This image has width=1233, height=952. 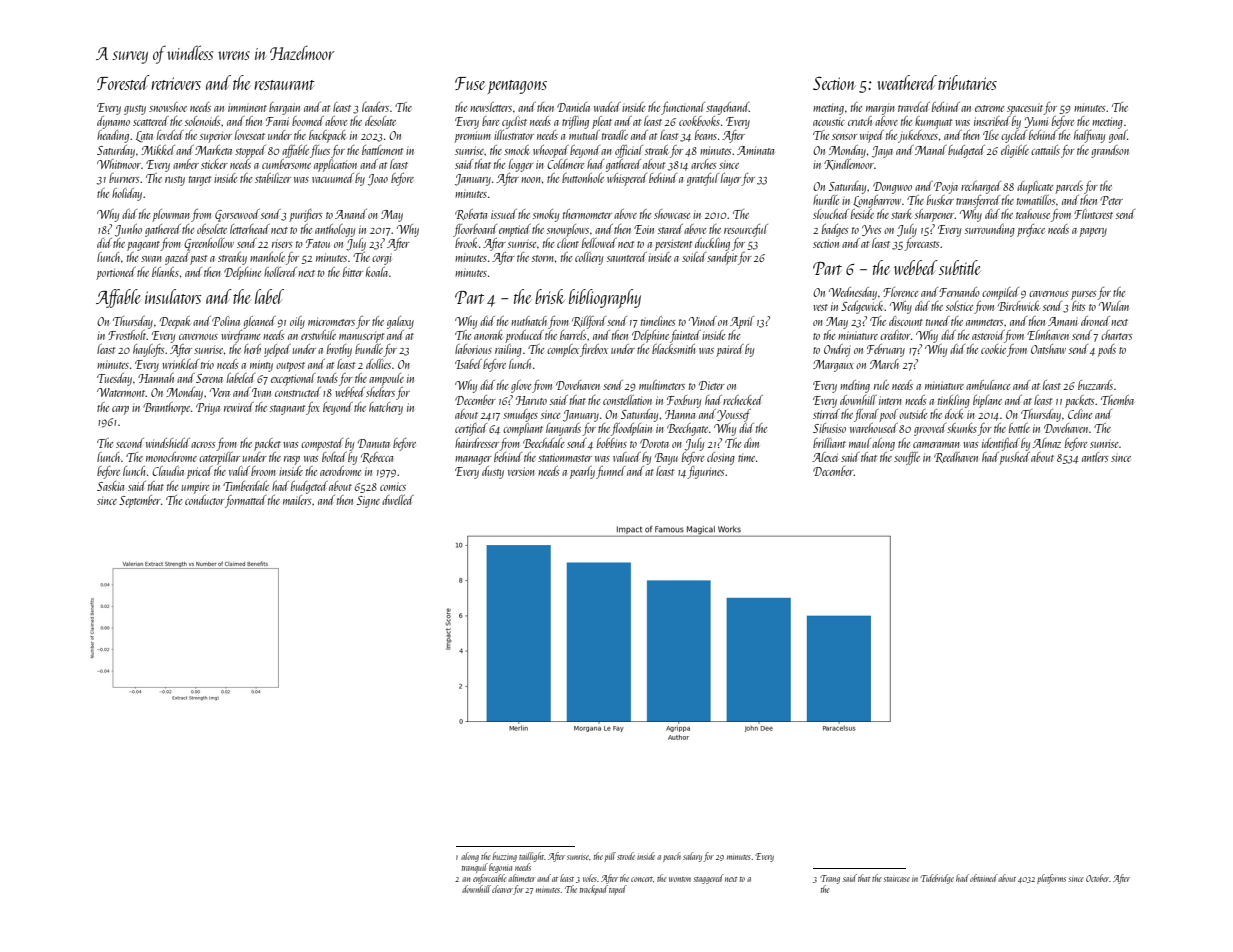 I want to click on salary, so click(x=692, y=857).
